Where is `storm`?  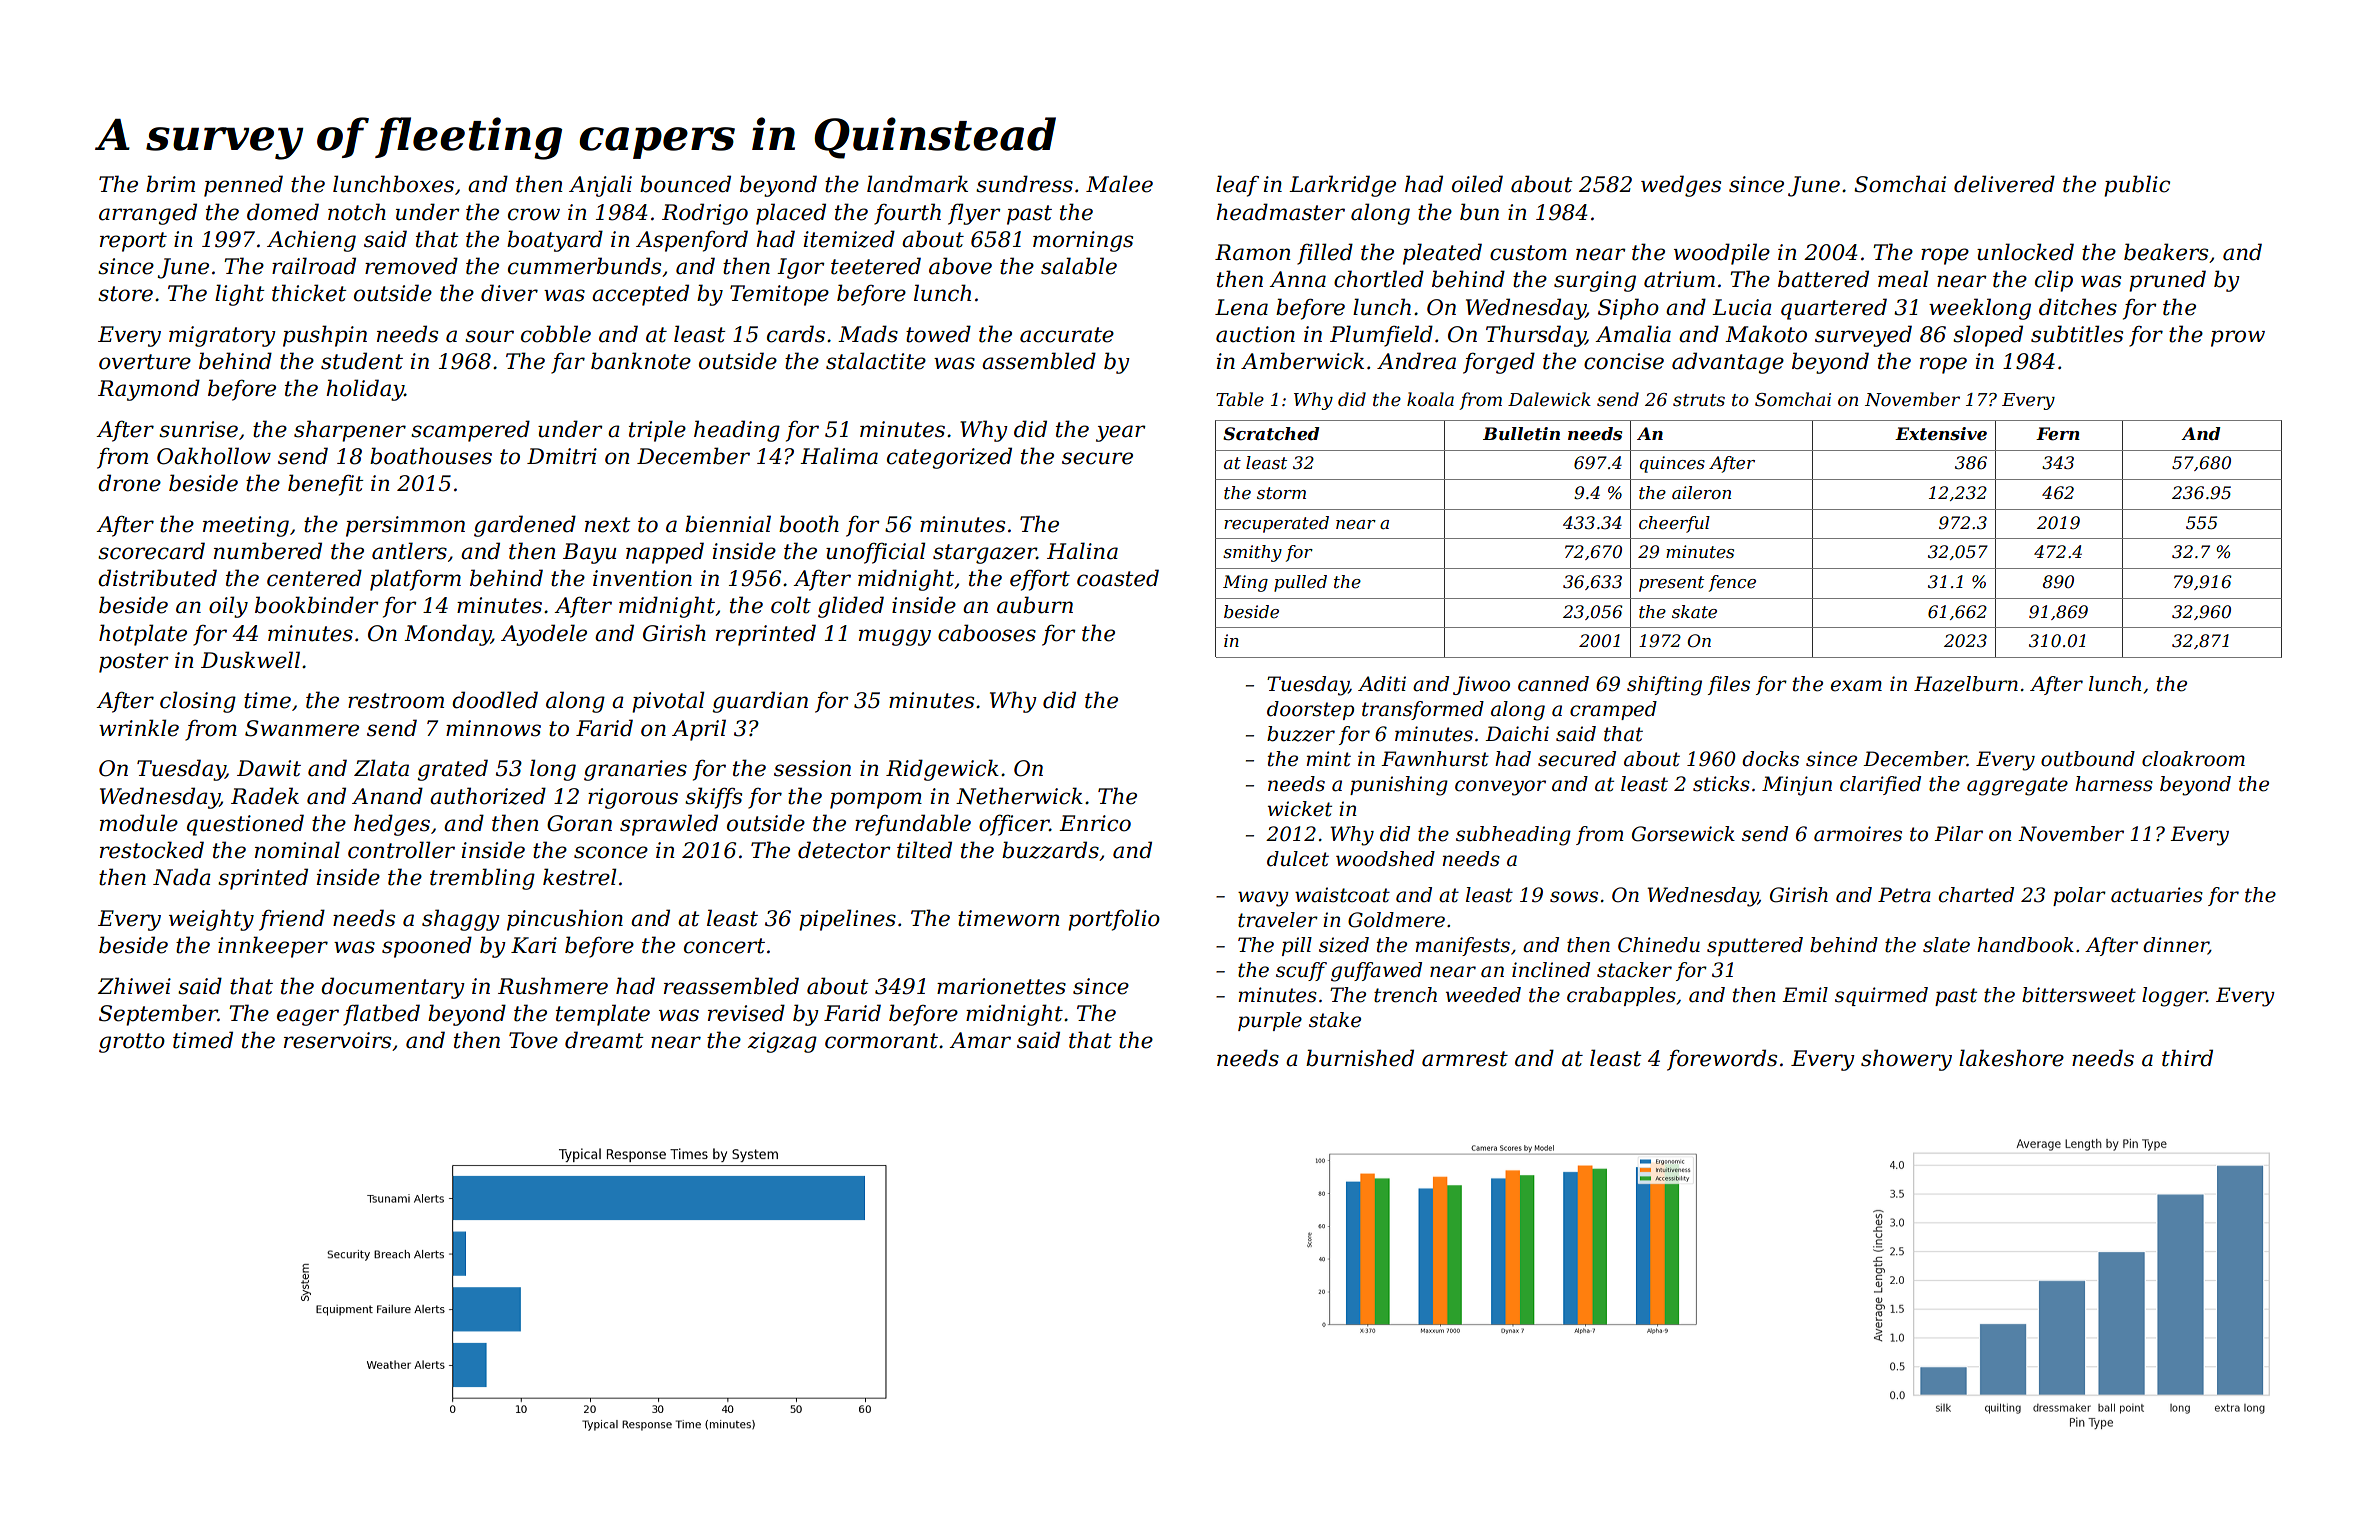
storm is located at coordinates (1281, 493).
